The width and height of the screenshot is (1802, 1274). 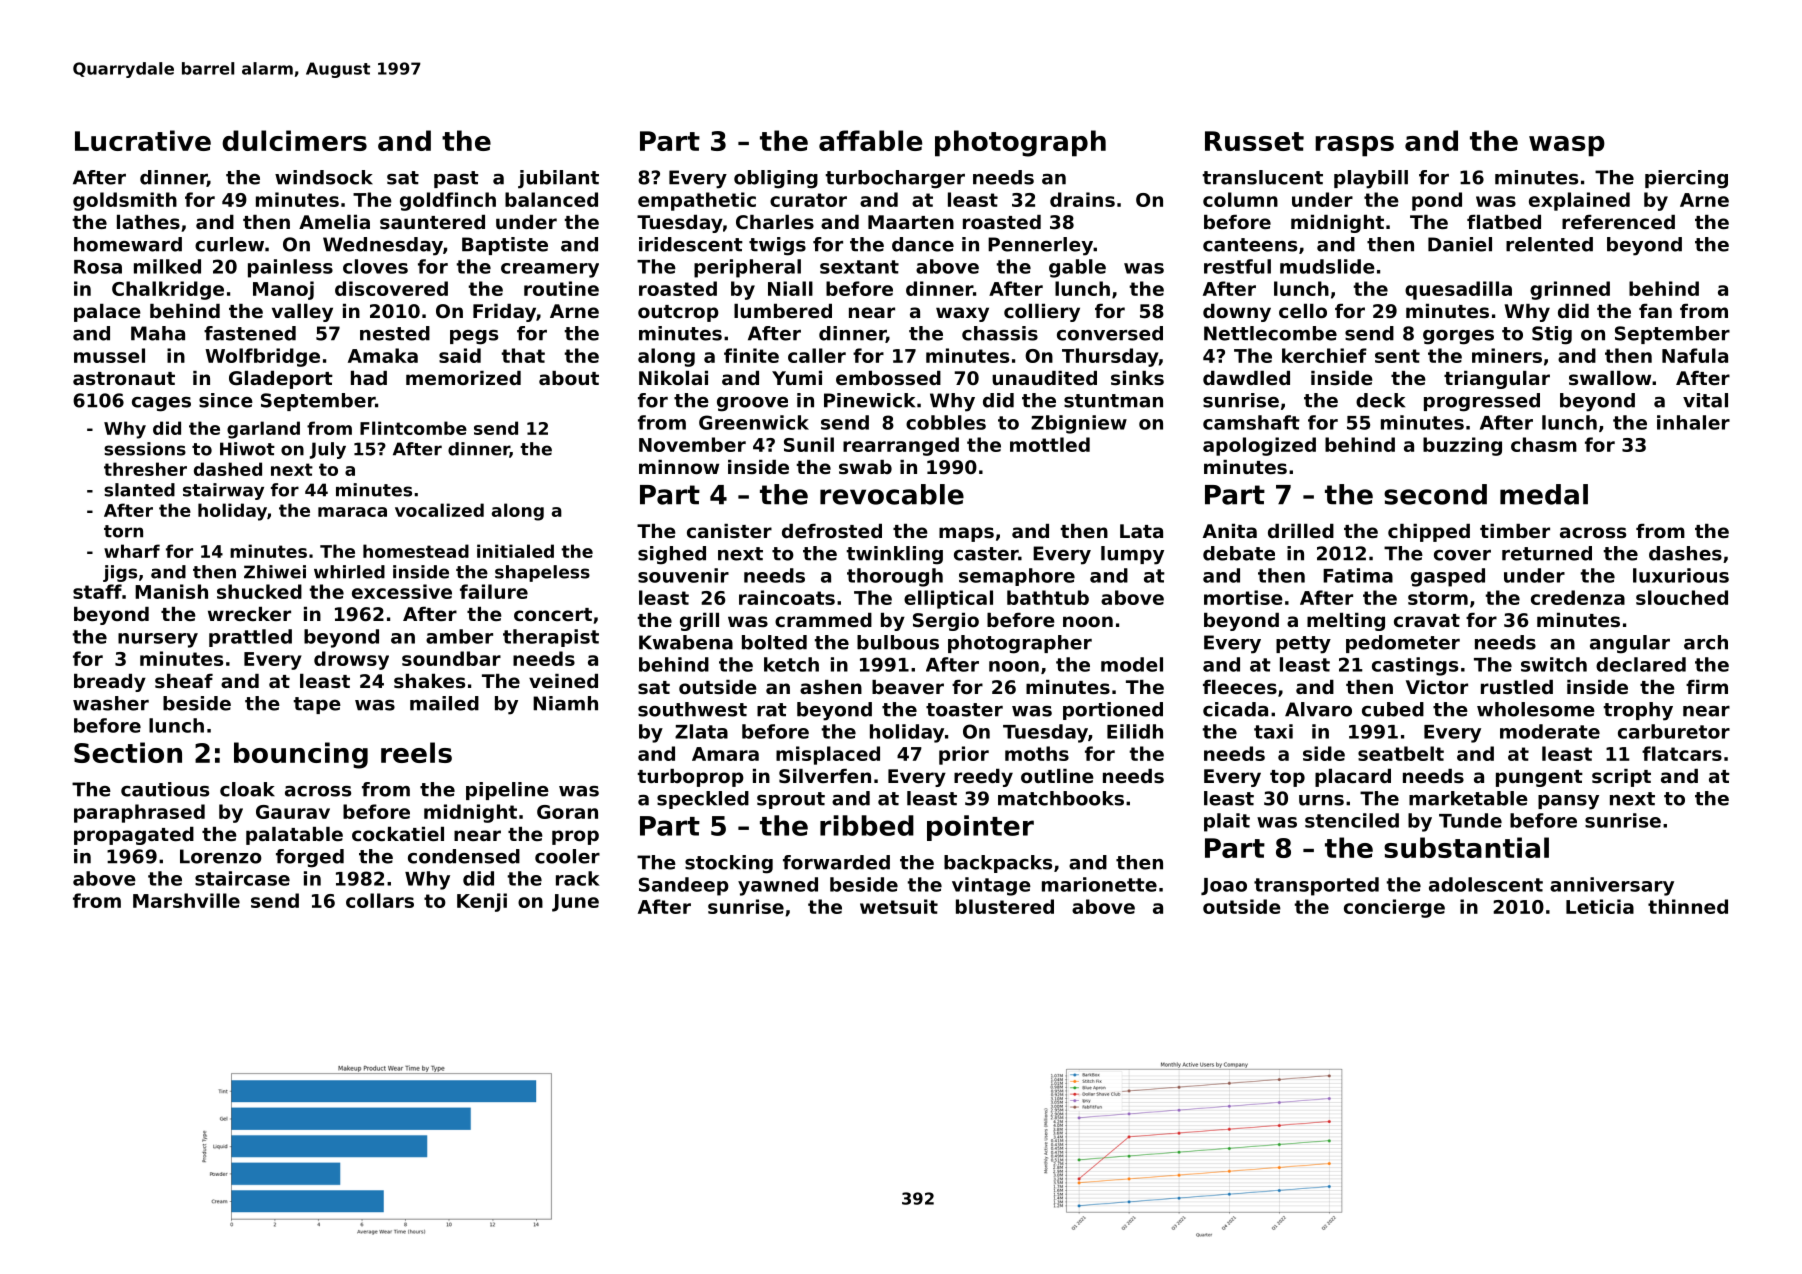 What do you see at coordinates (1005, 906) in the screenshot?
I see `blustered` at bounding box center [1005, 906].
